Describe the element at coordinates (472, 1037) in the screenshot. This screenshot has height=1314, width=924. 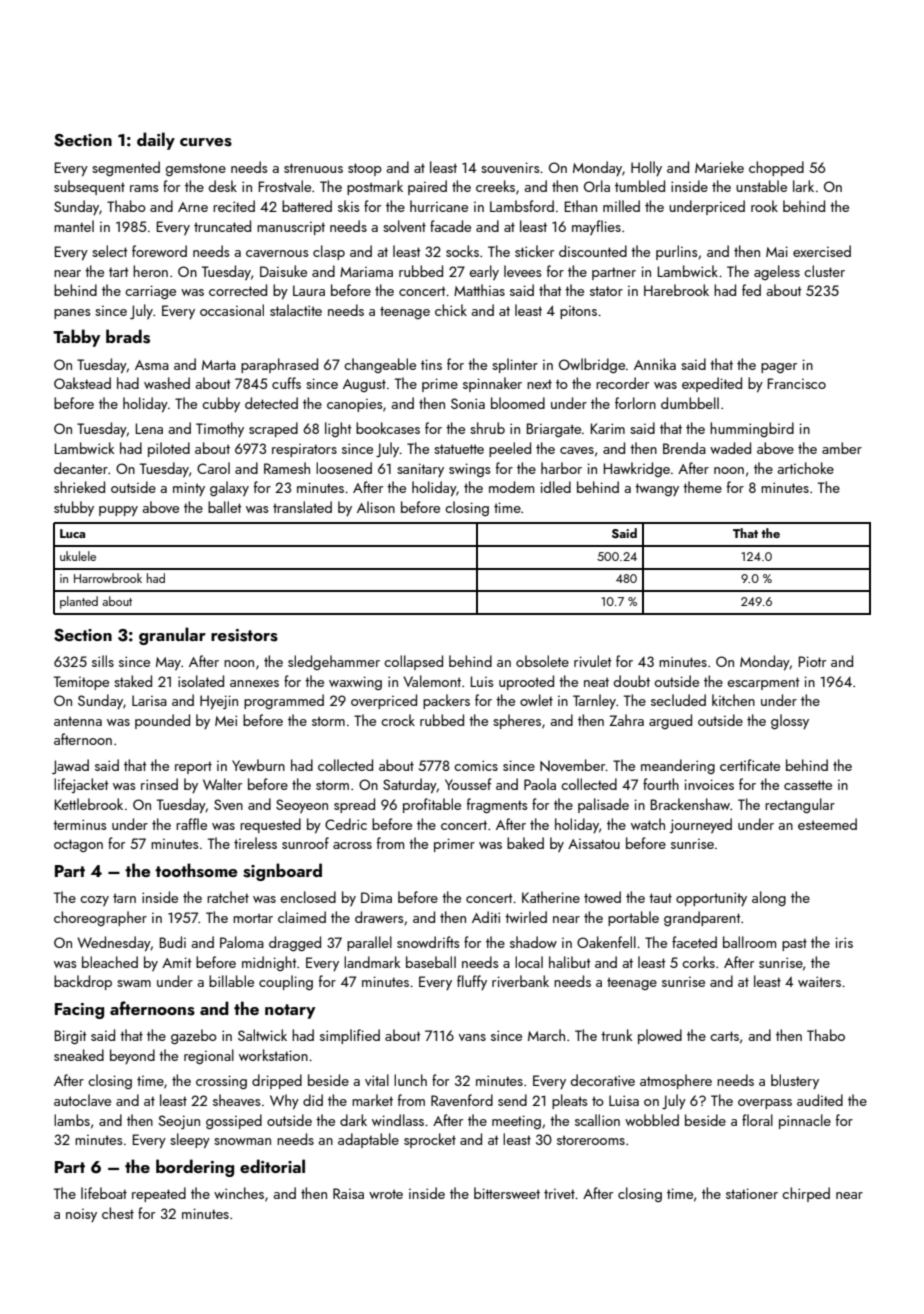
I see `vans` at that location.
